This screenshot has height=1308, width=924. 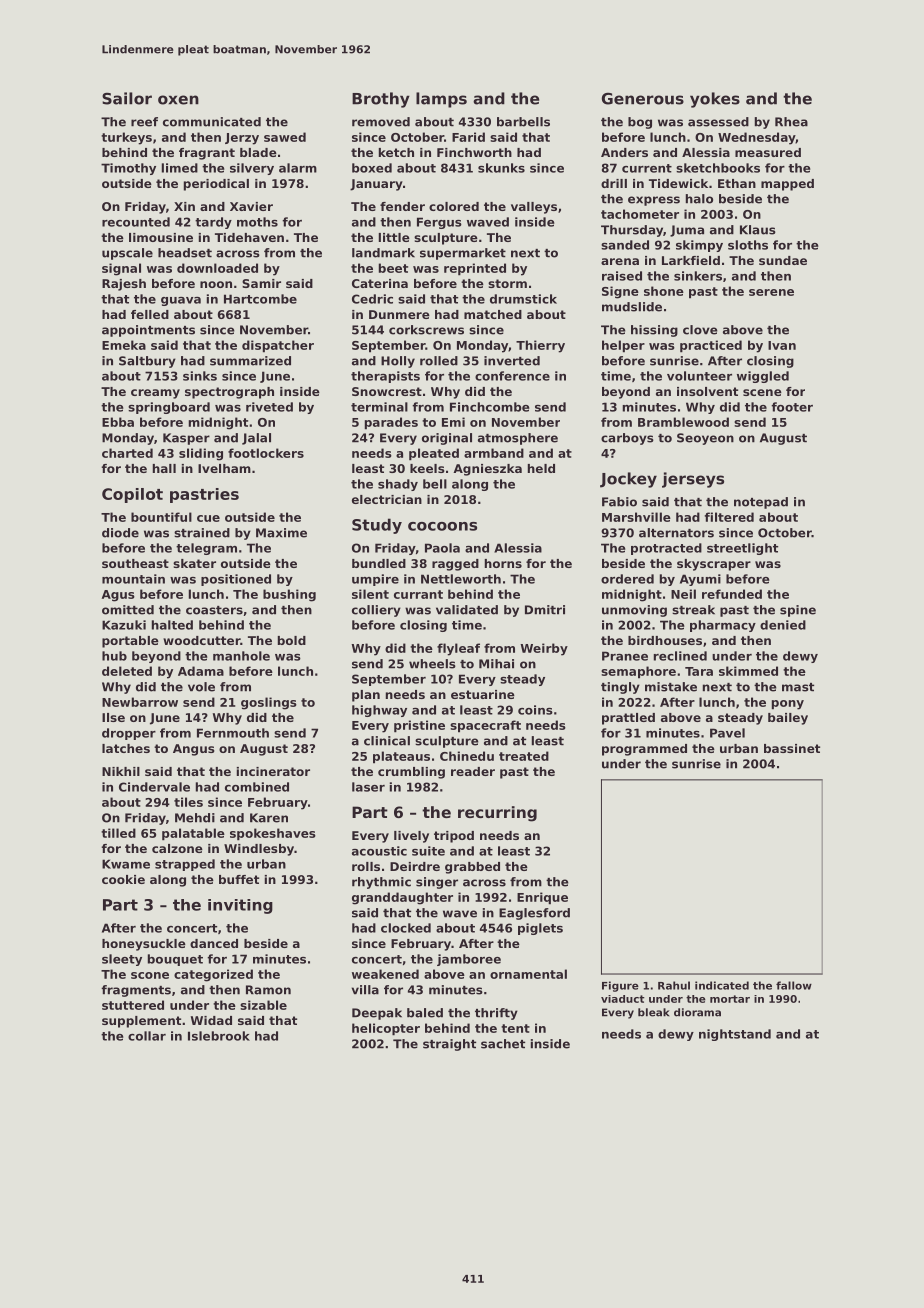 What do you see at coordinates (127, 98) in the screenshot?
I see `Sailor` at bounding box center [127, 98].
